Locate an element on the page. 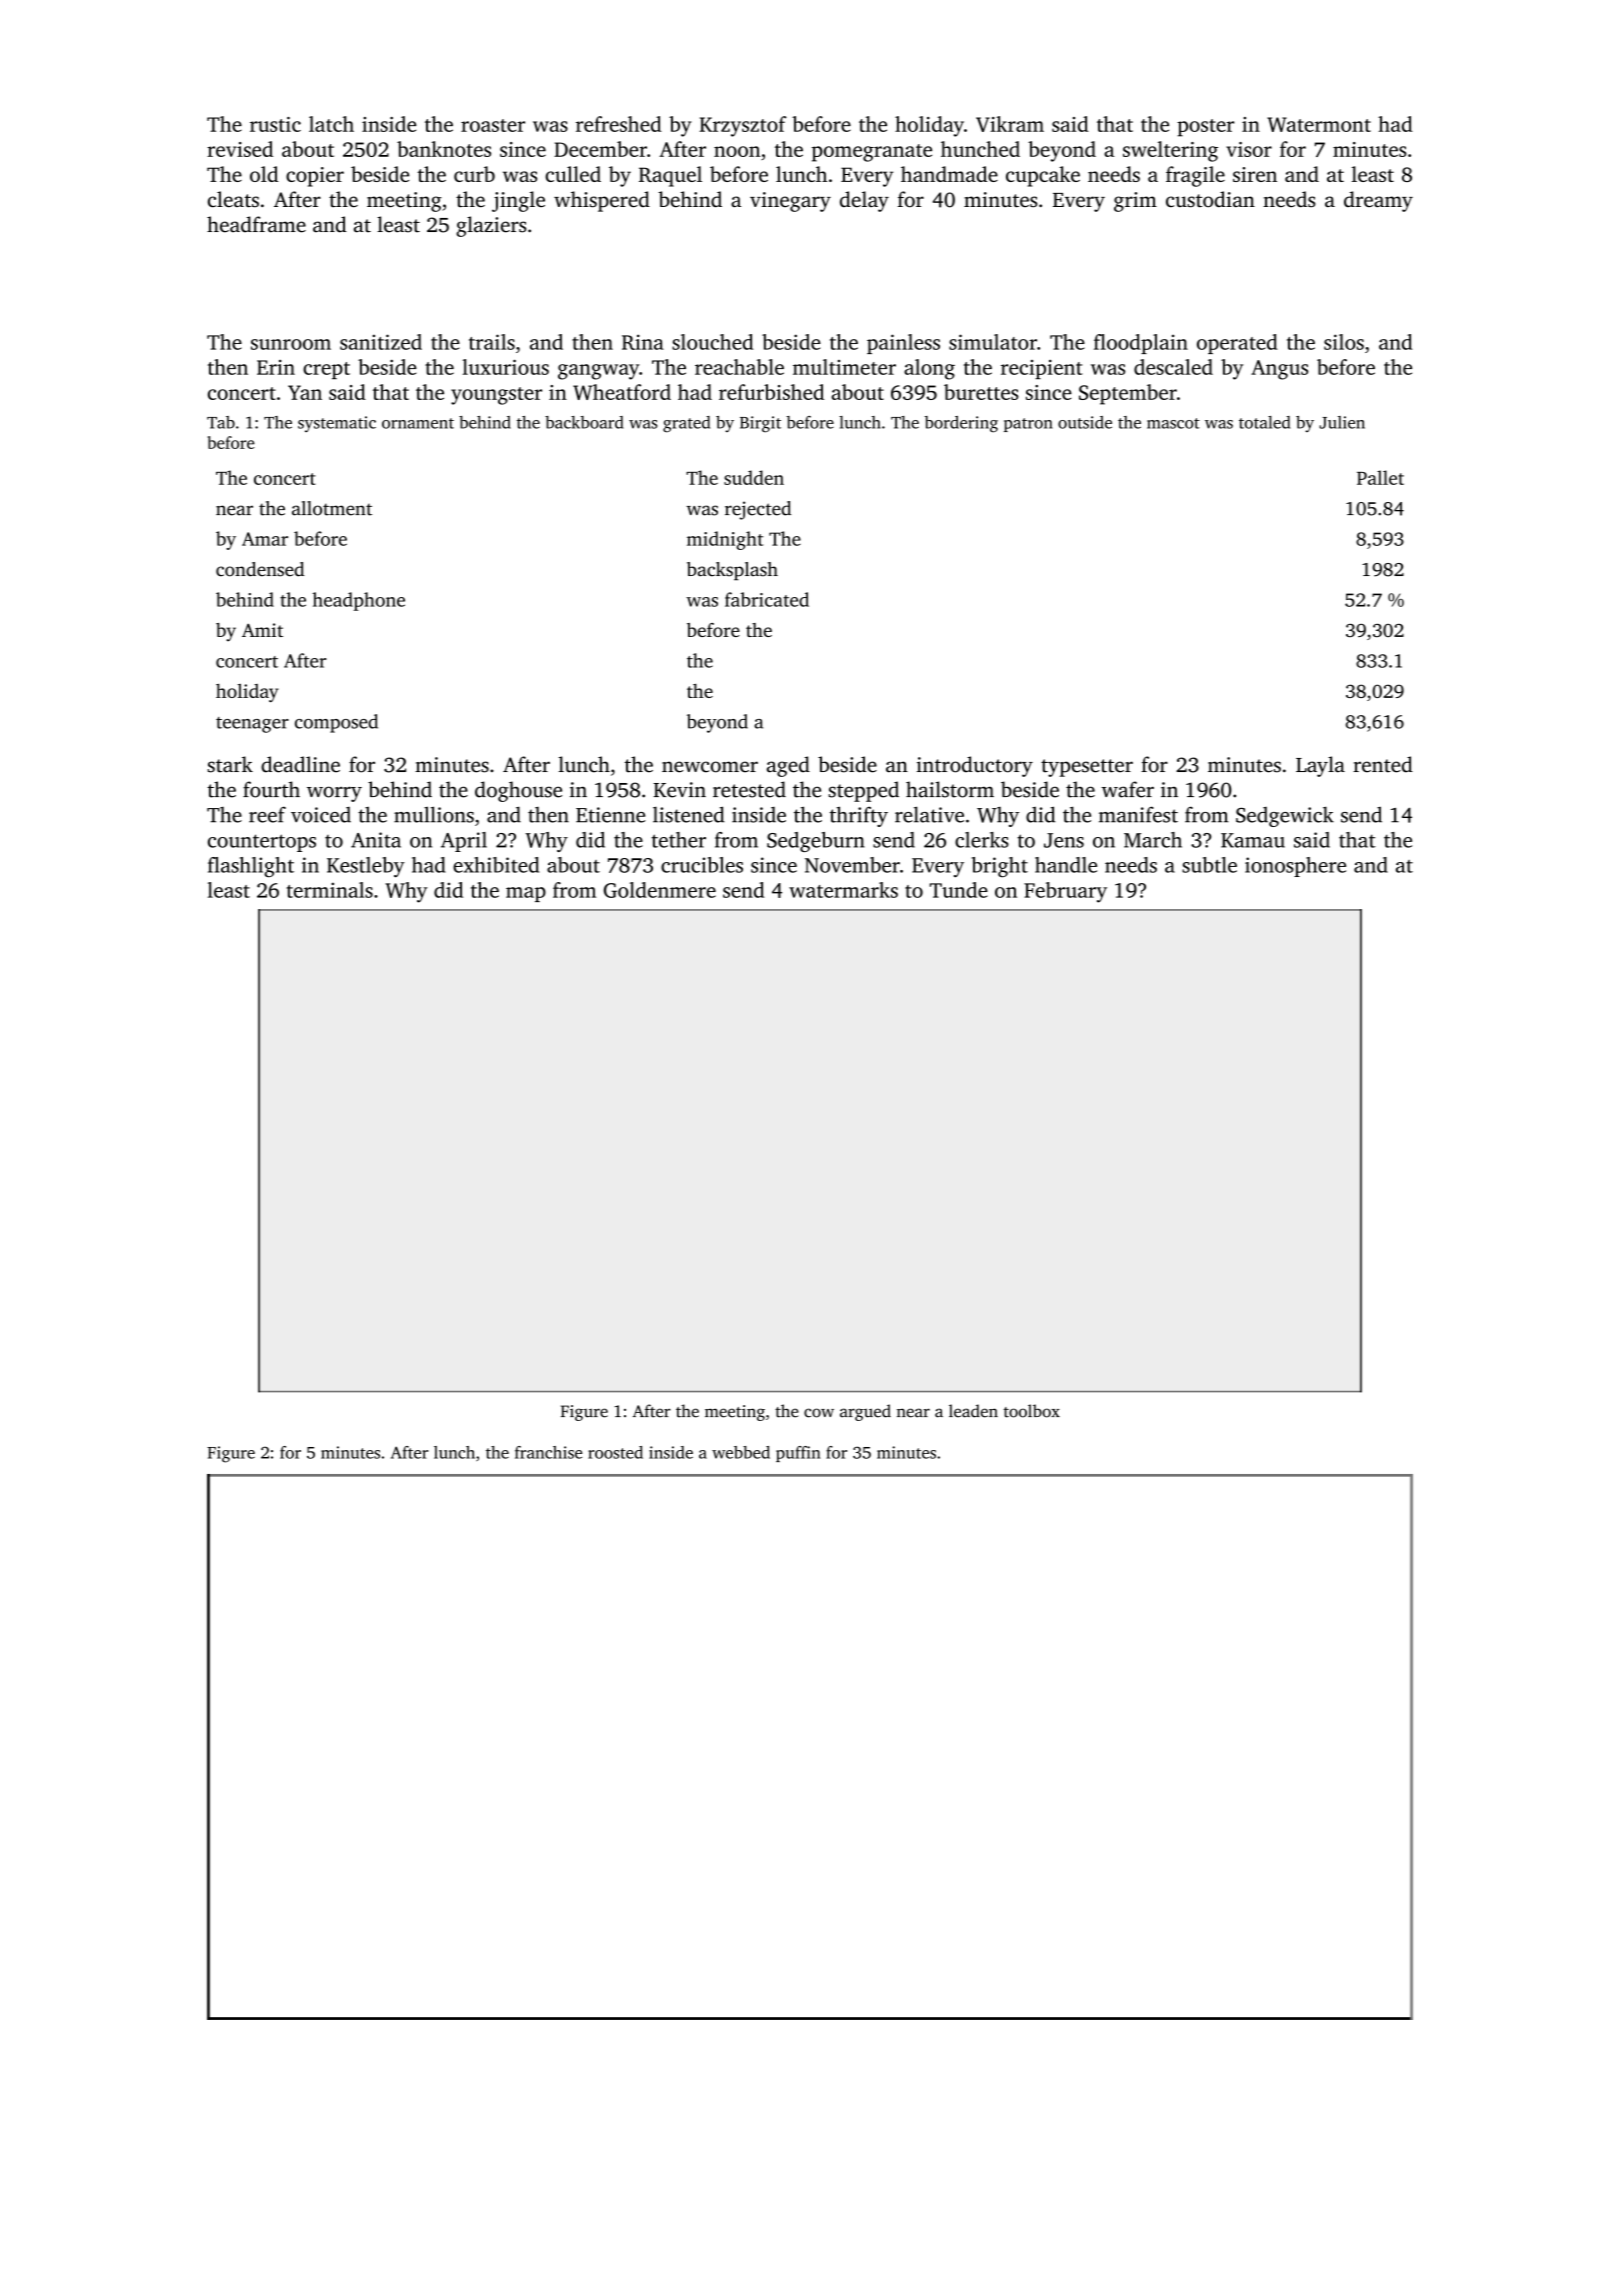  February is located at coordinates (1065, 892).
